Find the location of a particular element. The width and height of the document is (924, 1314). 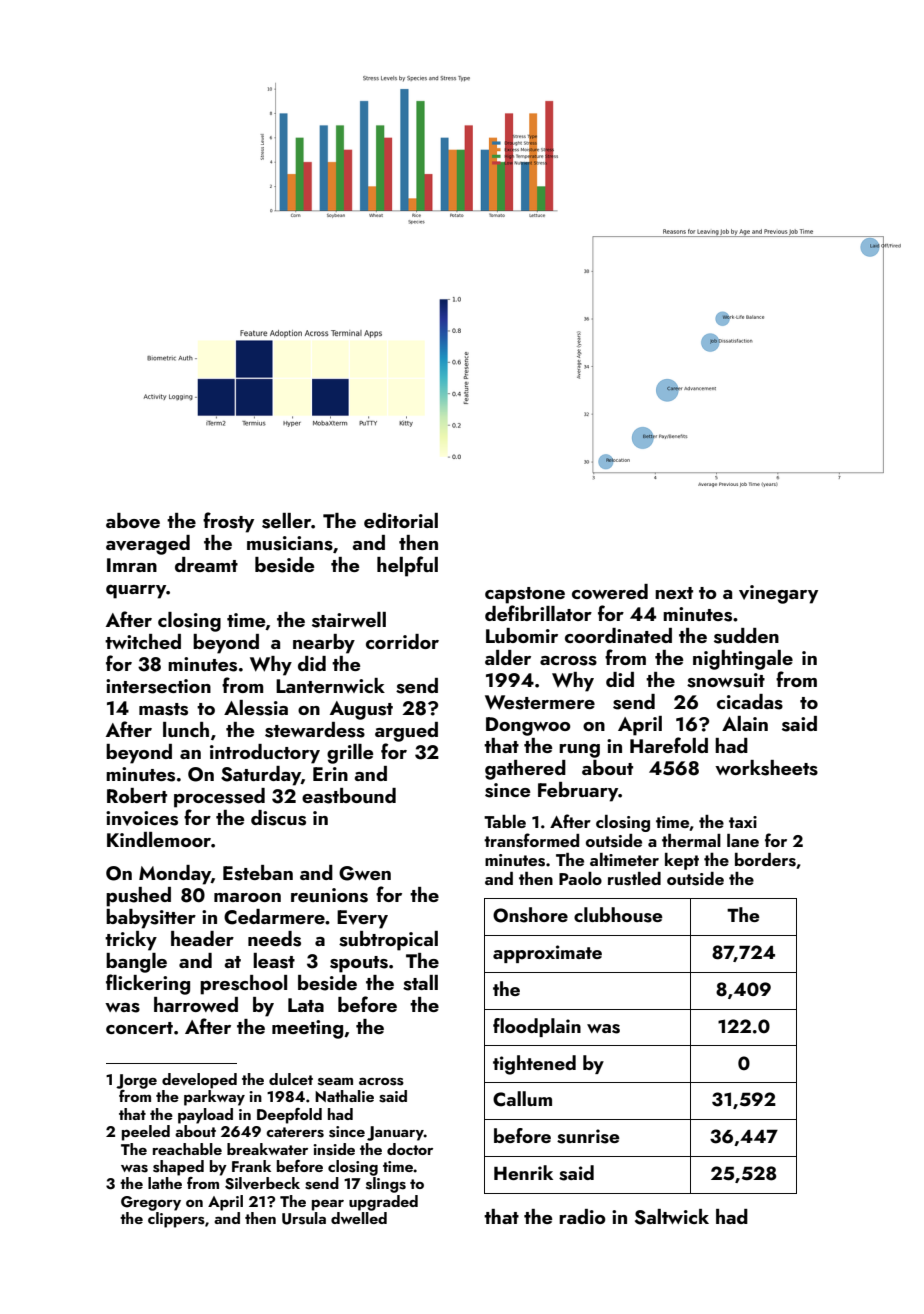

sudden is located at coordinates (746, 636).
